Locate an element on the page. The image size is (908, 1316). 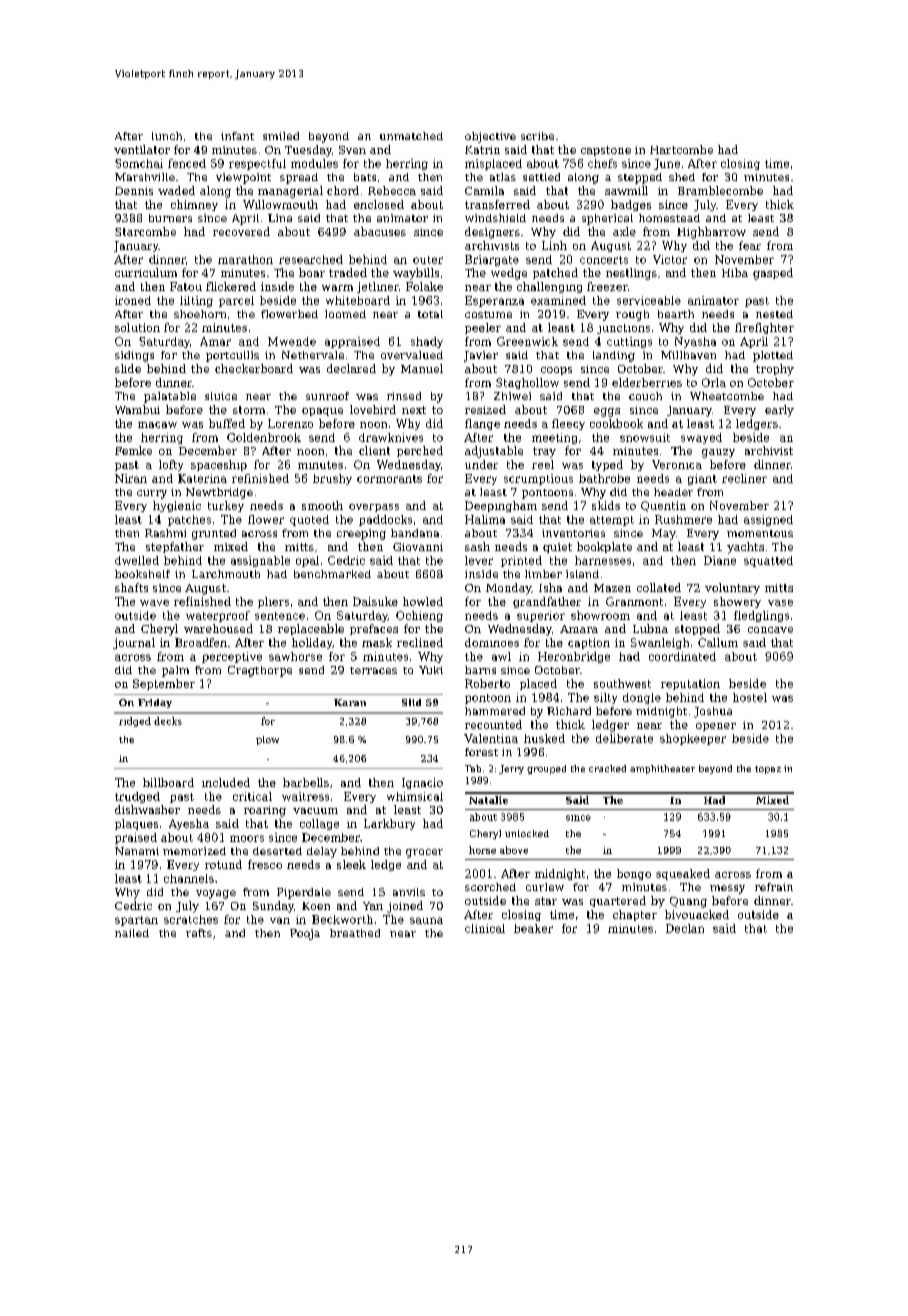
lunch is located at coordinates (167, 136).
